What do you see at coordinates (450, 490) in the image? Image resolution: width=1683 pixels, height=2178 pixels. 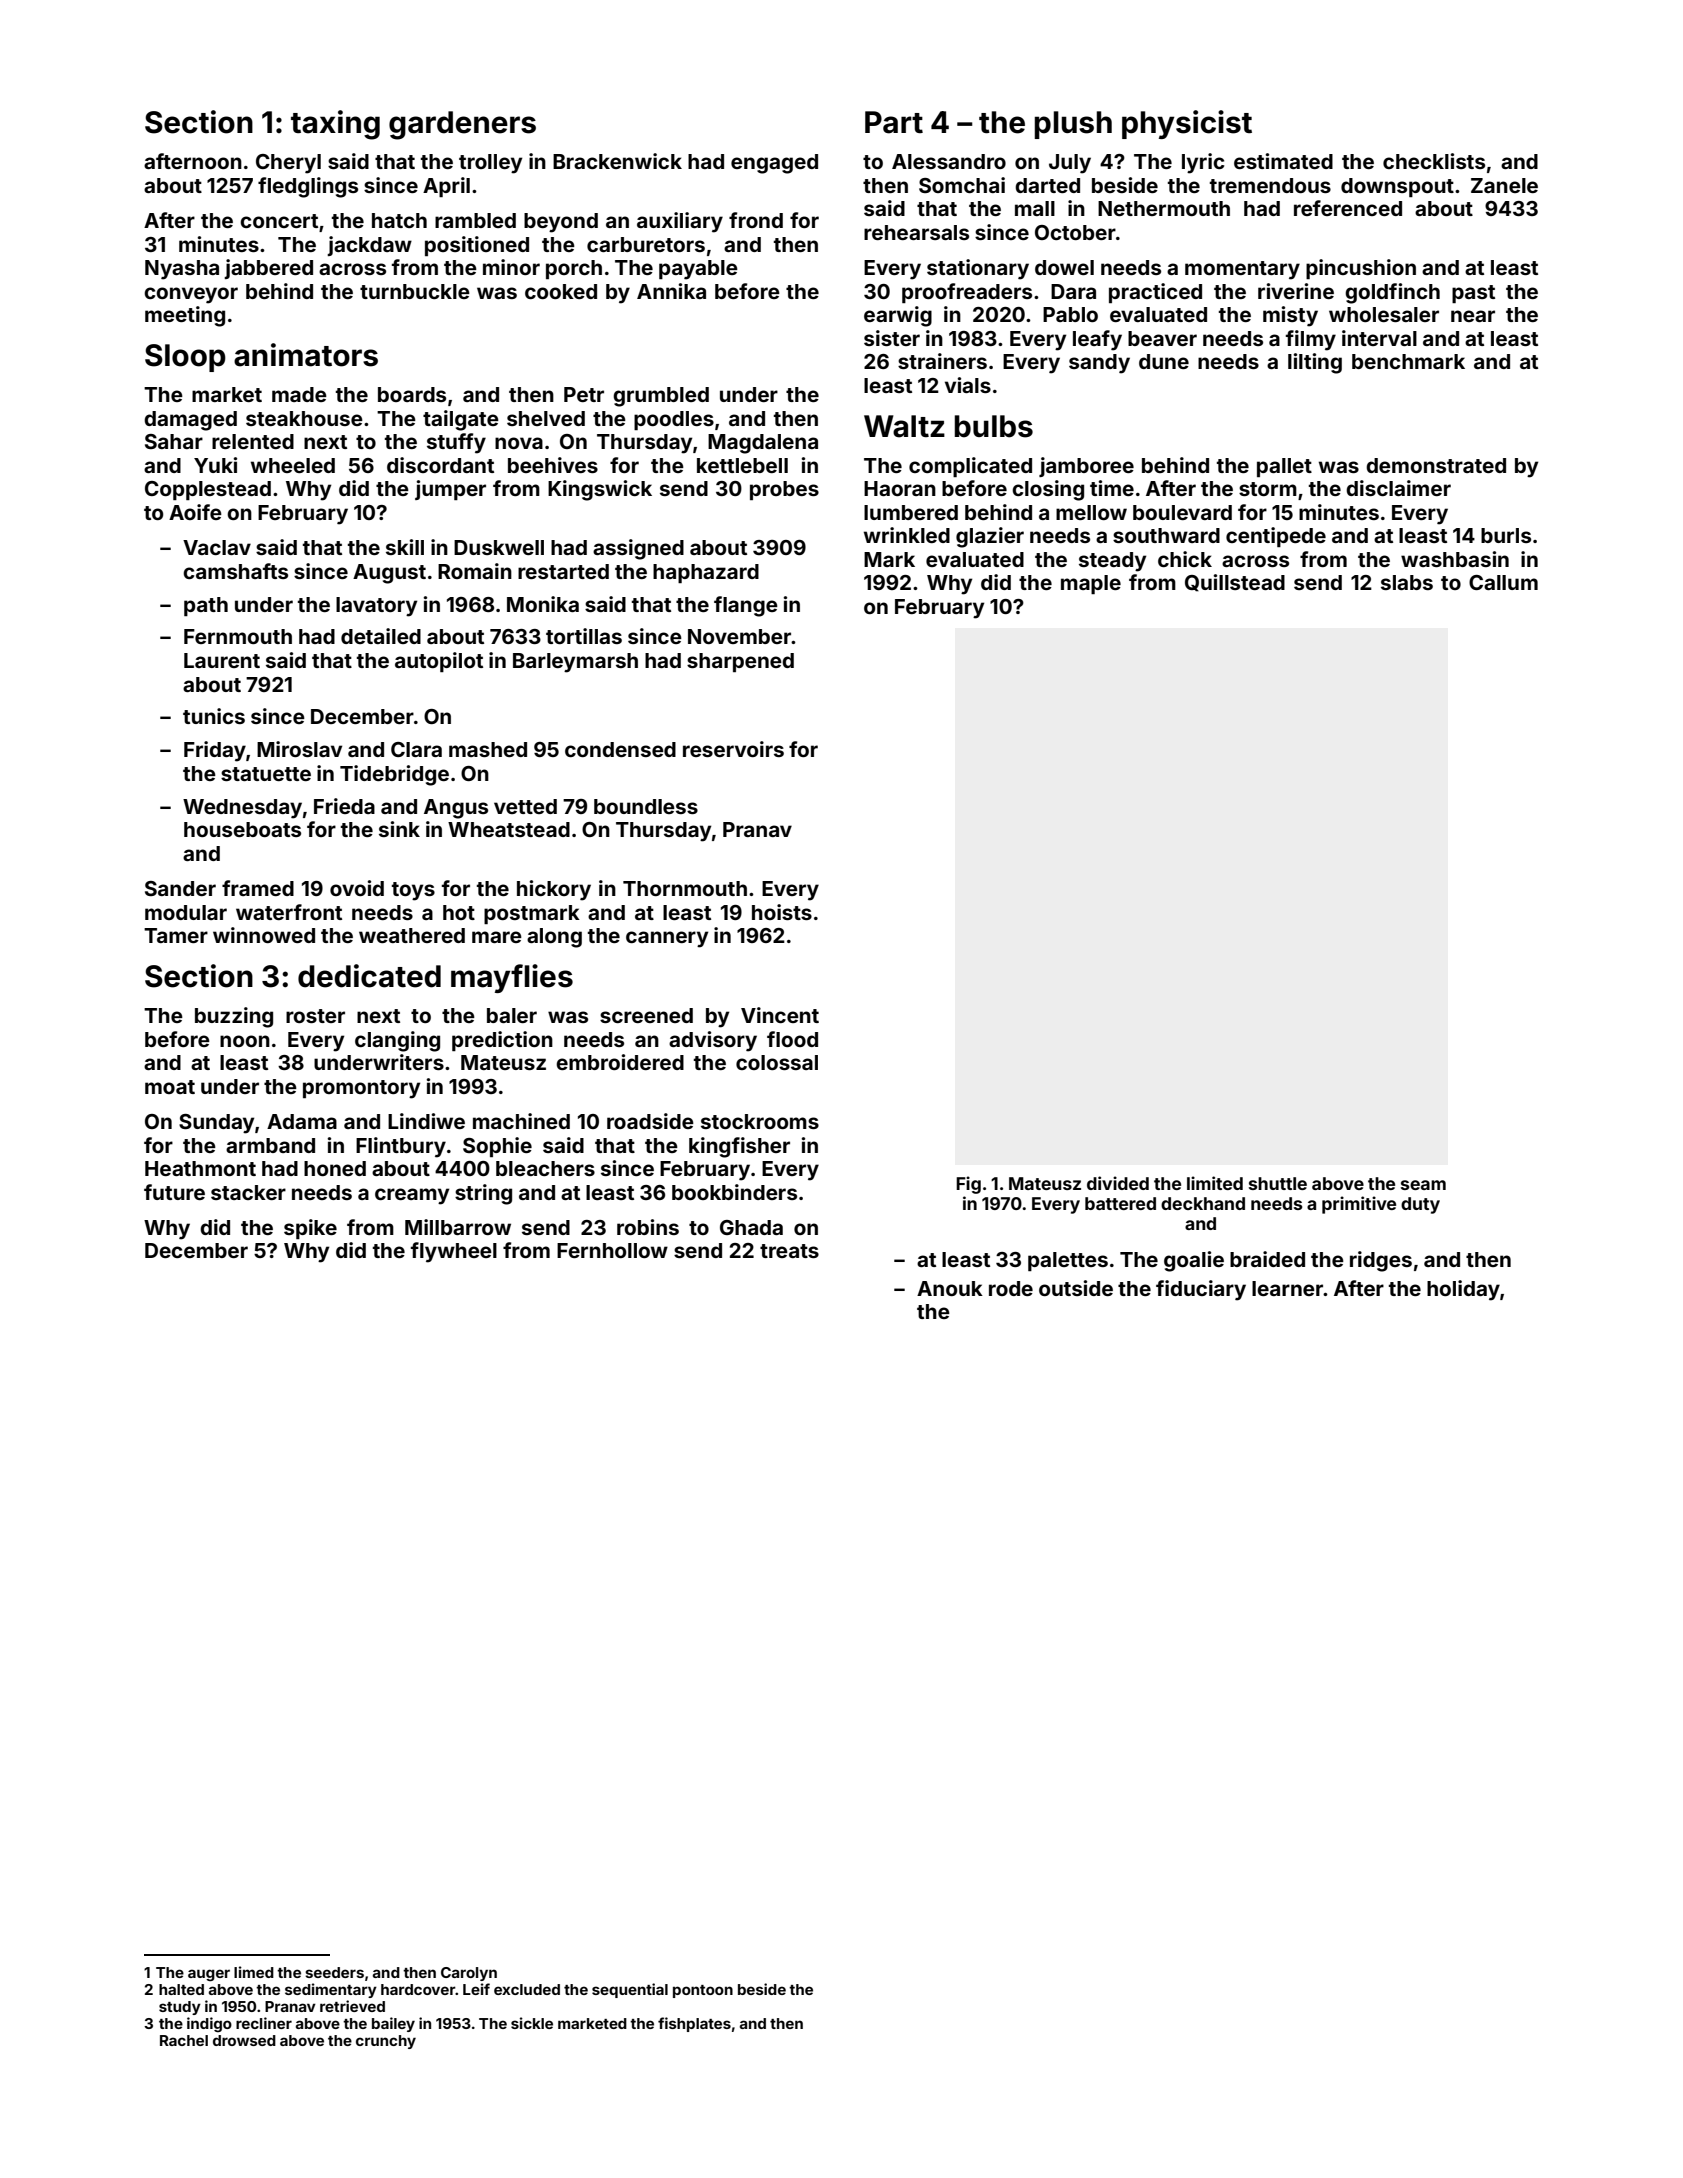 I see `jumper` at bounding box center [450, 490].
